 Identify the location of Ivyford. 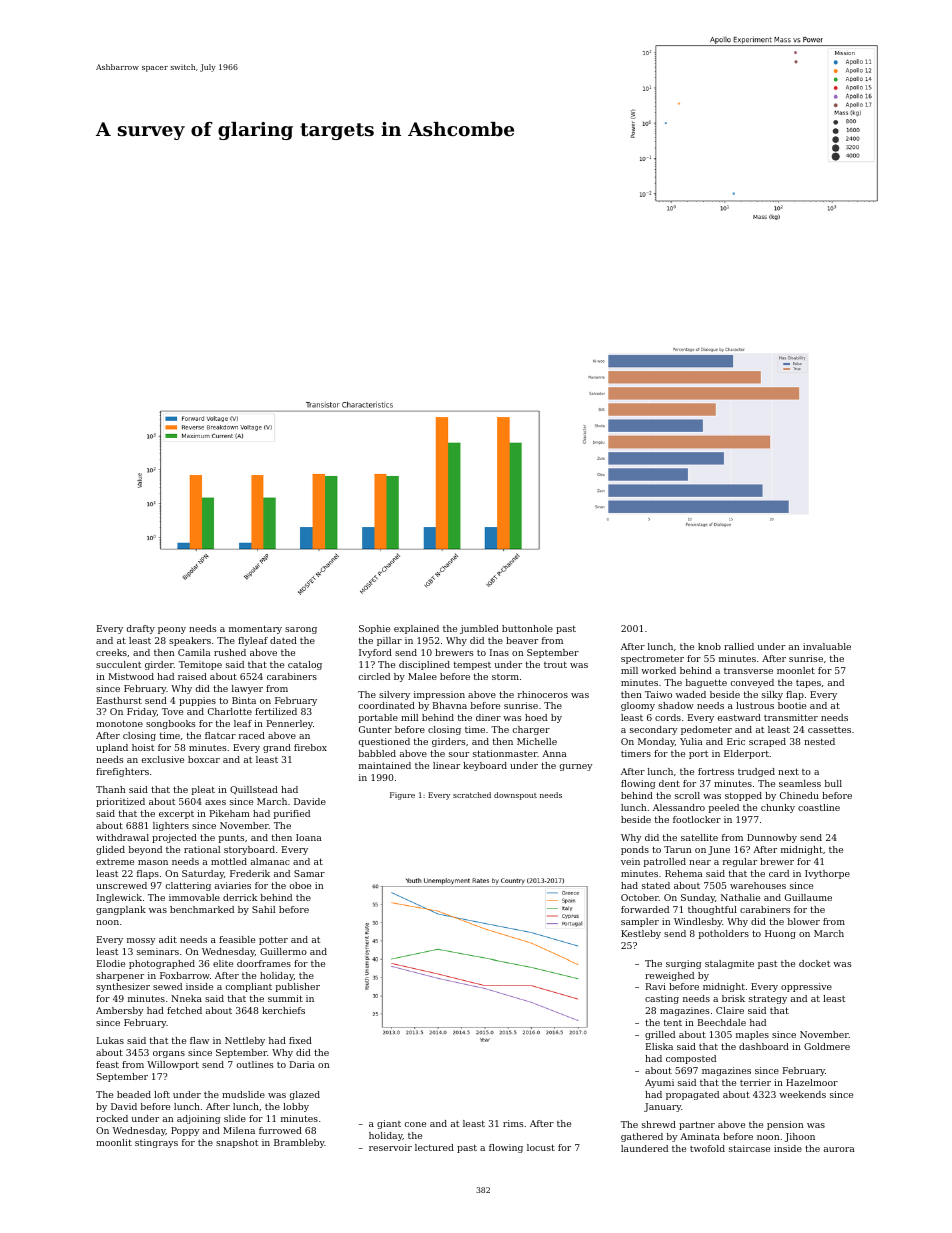
(375, 653).
